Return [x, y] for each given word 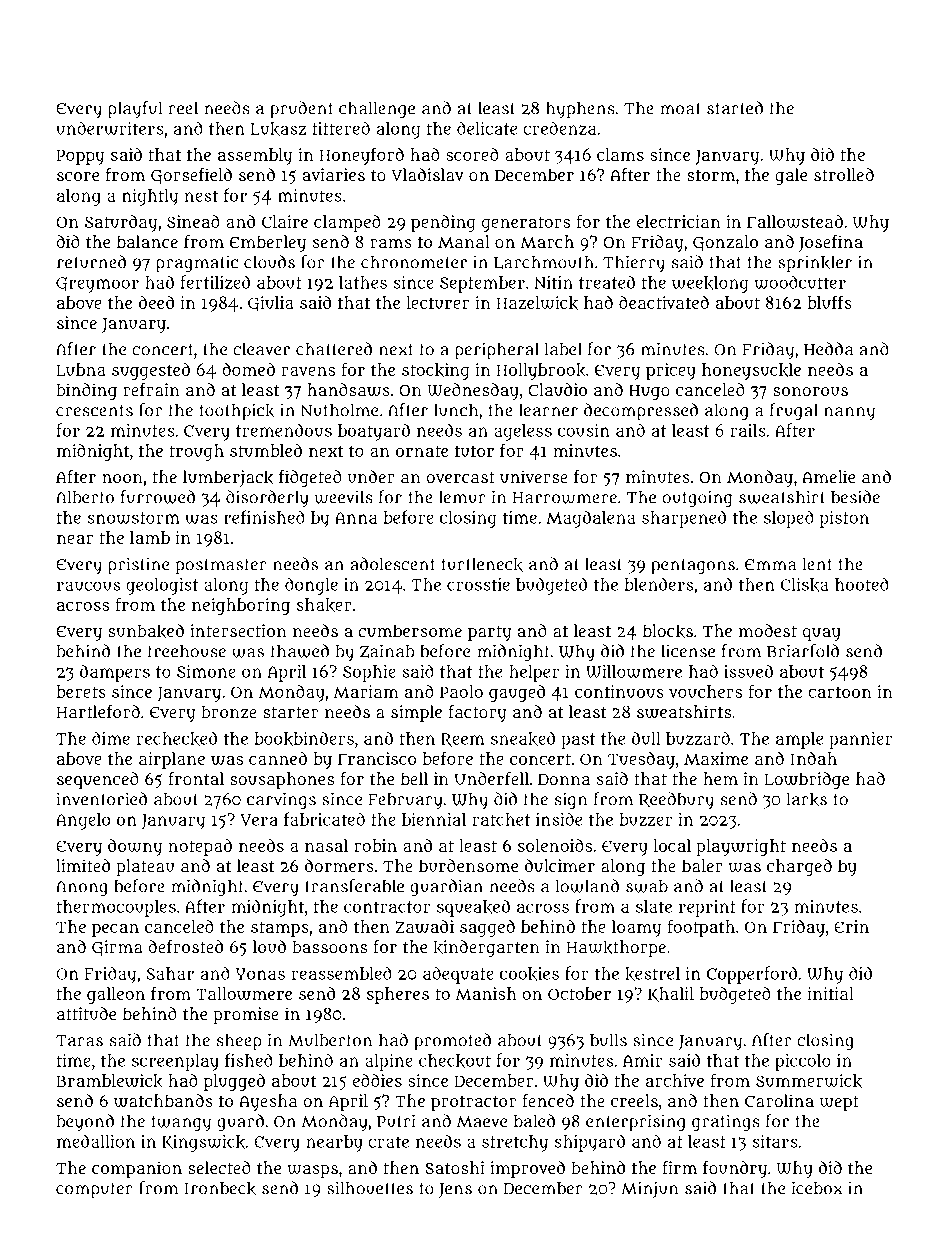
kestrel [652, 974]
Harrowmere [565, 498]
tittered [341, 128]
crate [388, 1142]
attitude [86, 1013]
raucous [88, 586]
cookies [529, 974]
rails [748, 430]
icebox [817, 1188]
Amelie [828, 476]
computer [94, 1191]
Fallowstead [795, 221]
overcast [460, 477]
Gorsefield [191, 176]
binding [86, 391]
